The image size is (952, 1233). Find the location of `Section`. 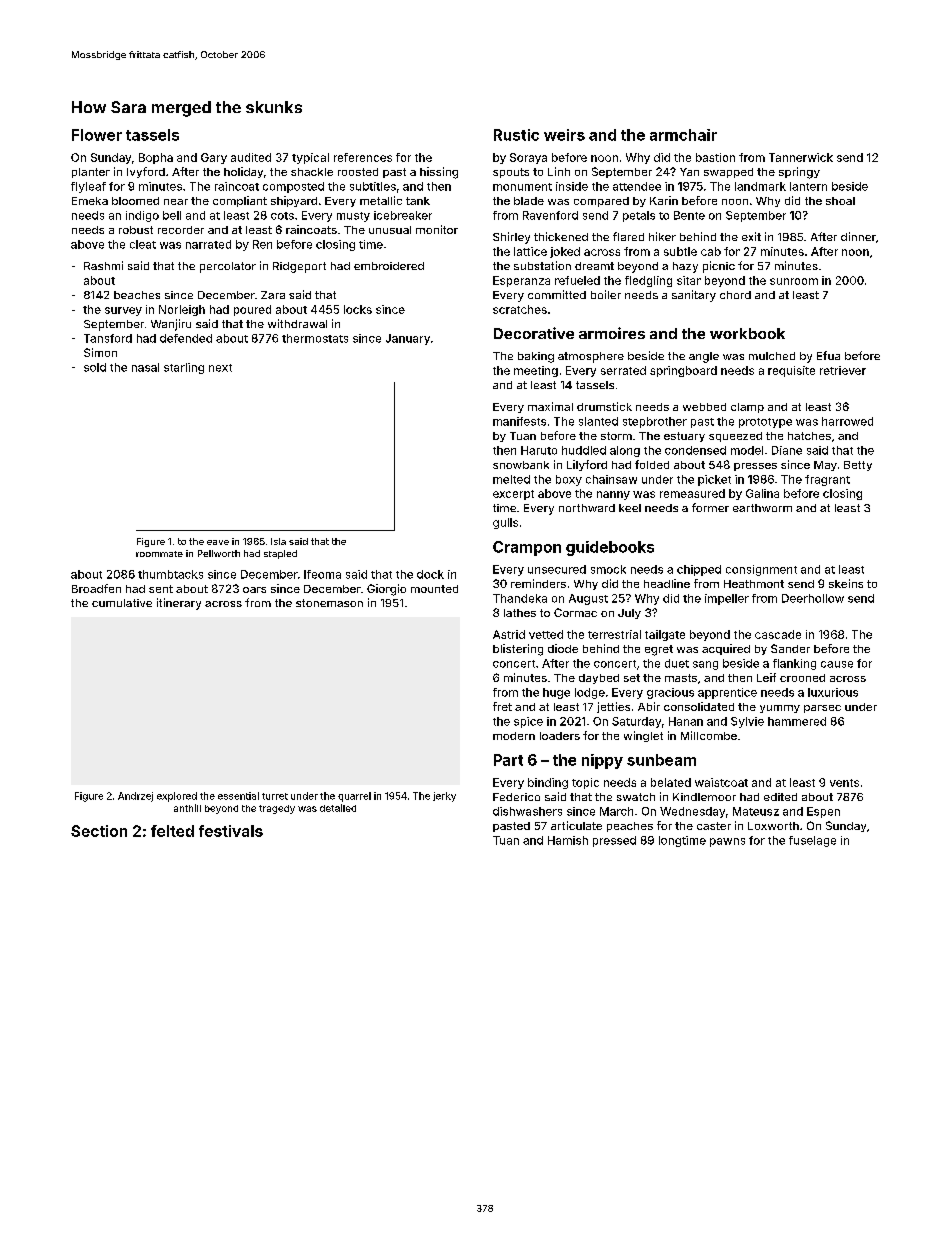

Section is located at coordinates (99, 831).
